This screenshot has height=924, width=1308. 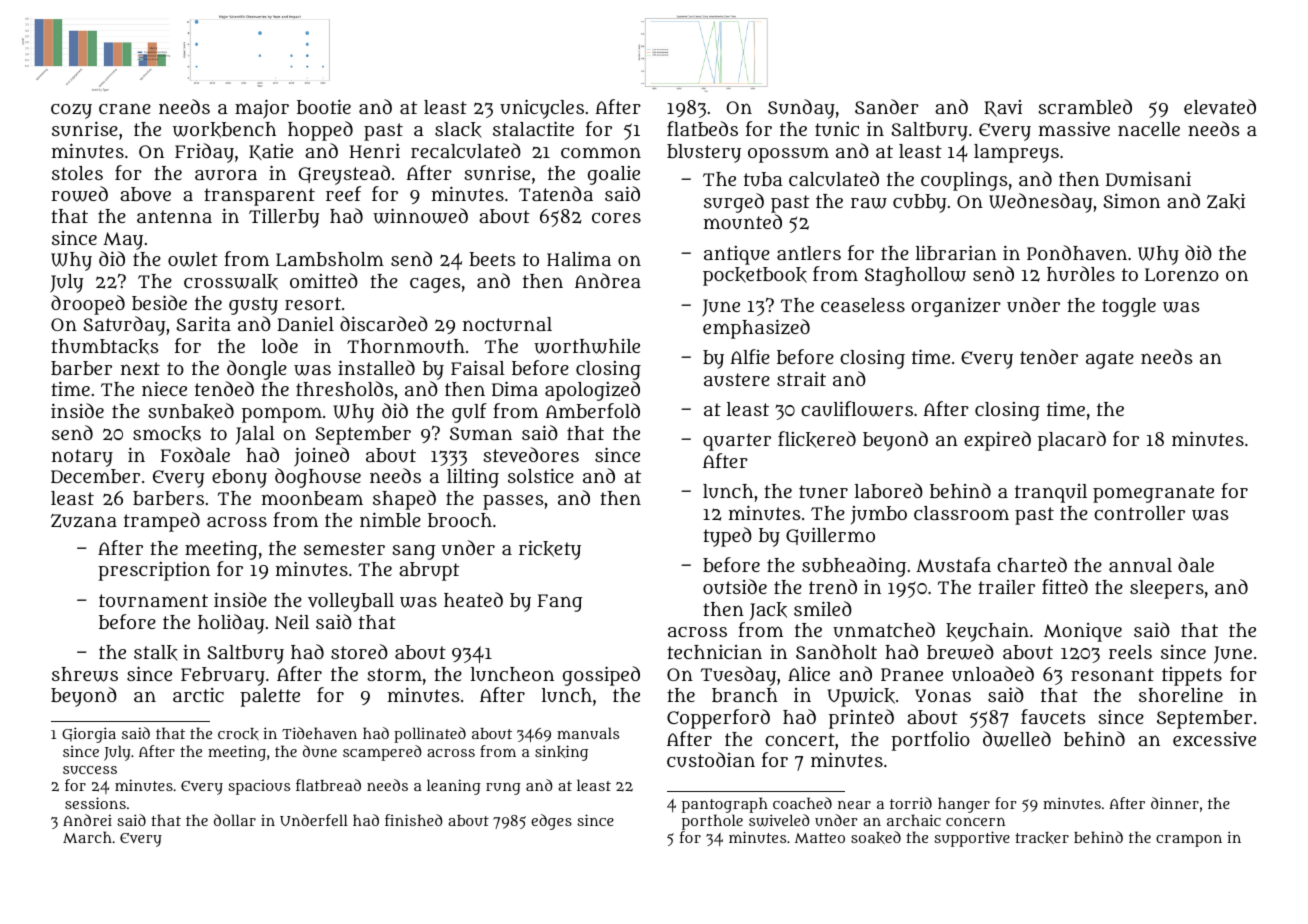 I want to click on elevated, so click(x=1220, y=107).
